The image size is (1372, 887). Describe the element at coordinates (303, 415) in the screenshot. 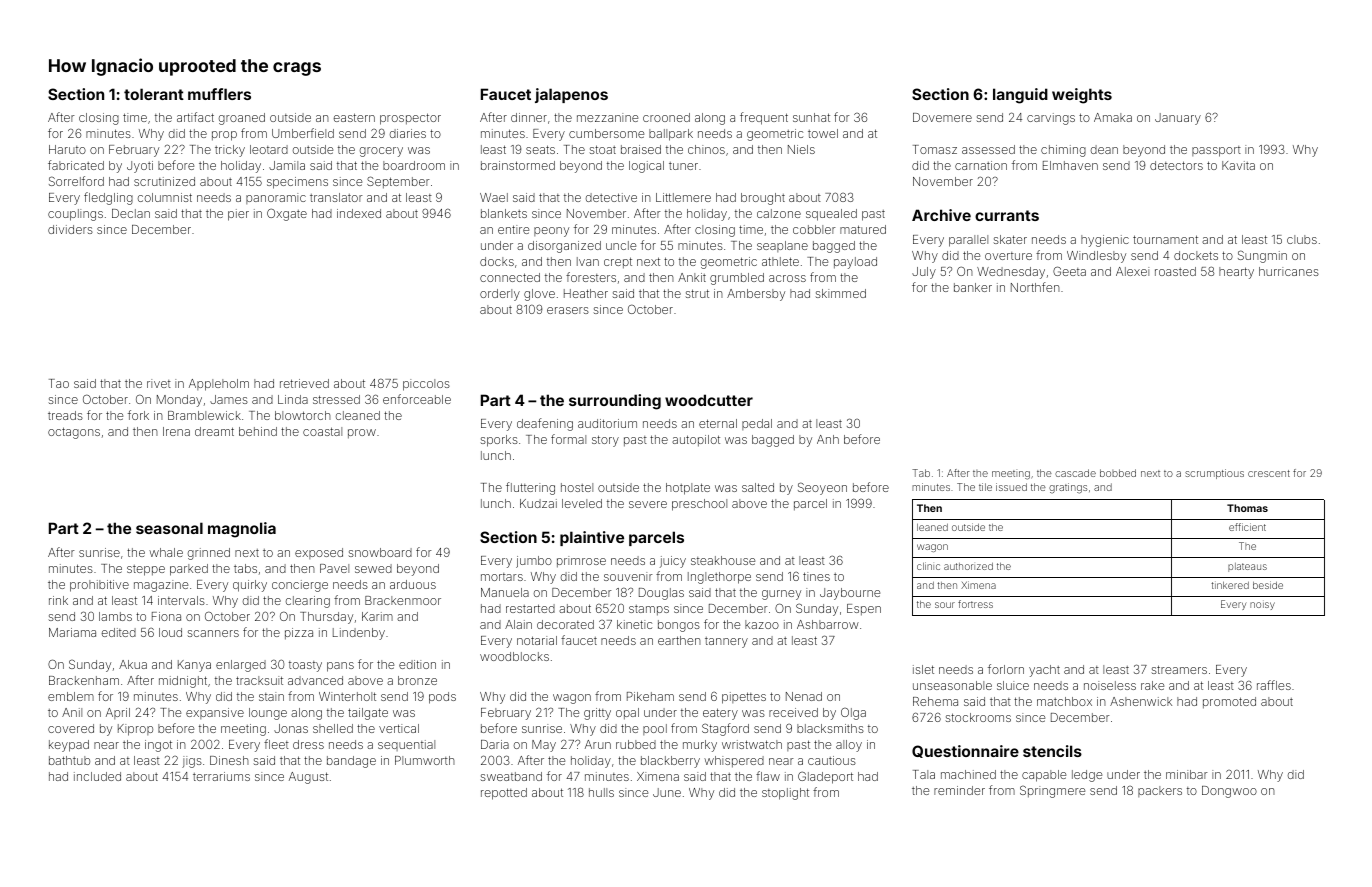

I see `blowtorch` at that location.
